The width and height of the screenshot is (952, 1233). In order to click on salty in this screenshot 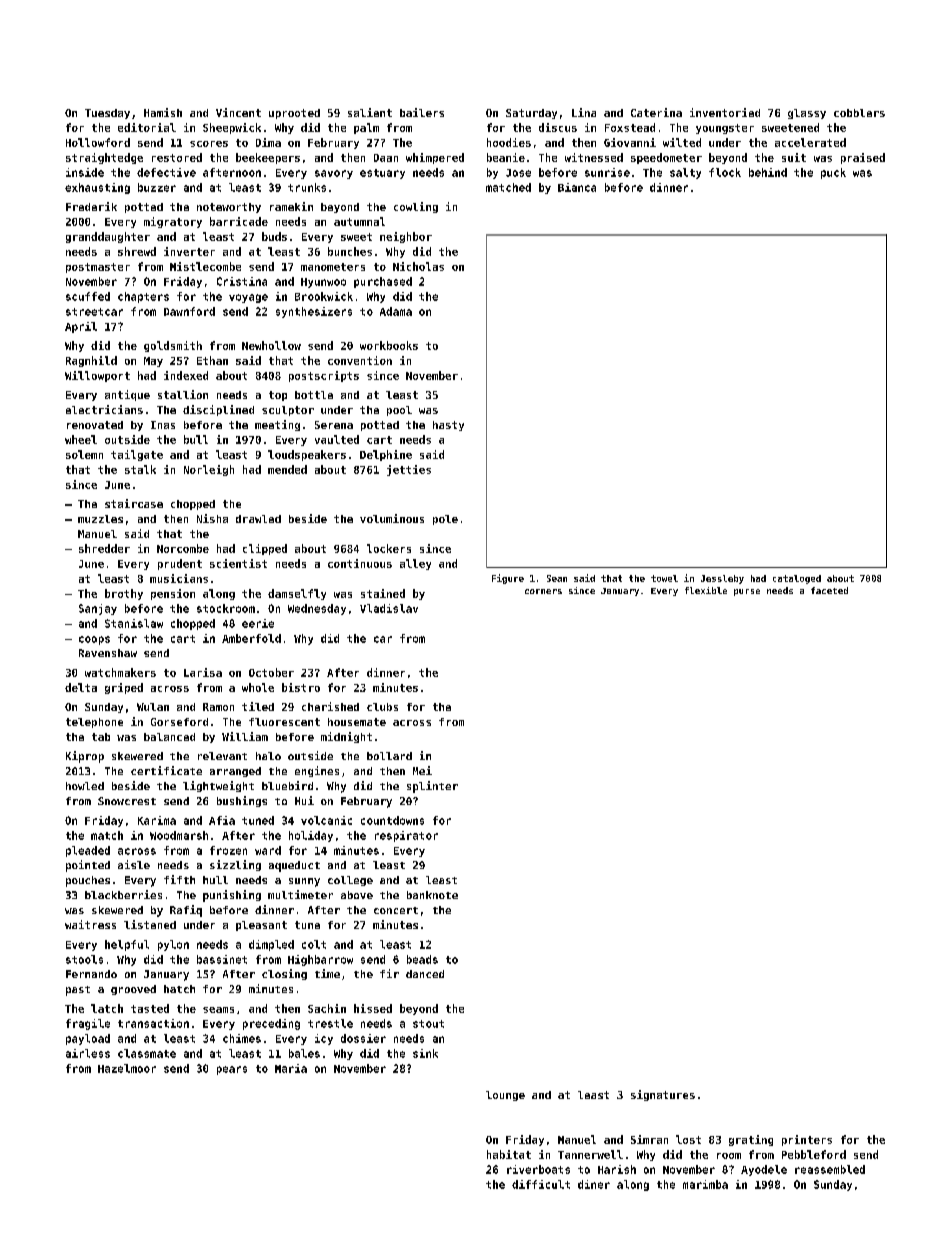, I will do `click(685, 173)`.
